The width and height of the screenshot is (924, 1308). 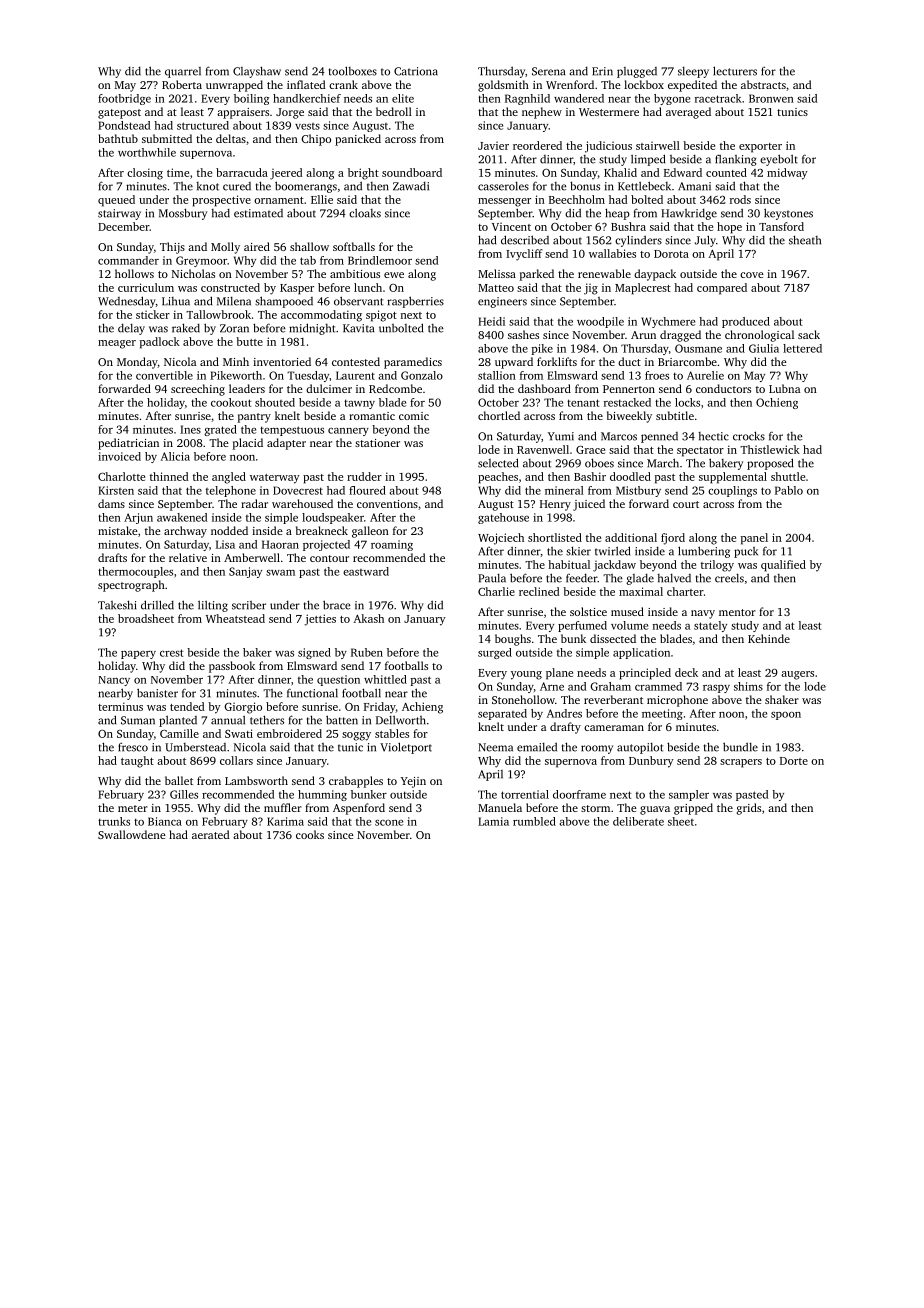 I want to click on cove, so click(x=752, y=275).
